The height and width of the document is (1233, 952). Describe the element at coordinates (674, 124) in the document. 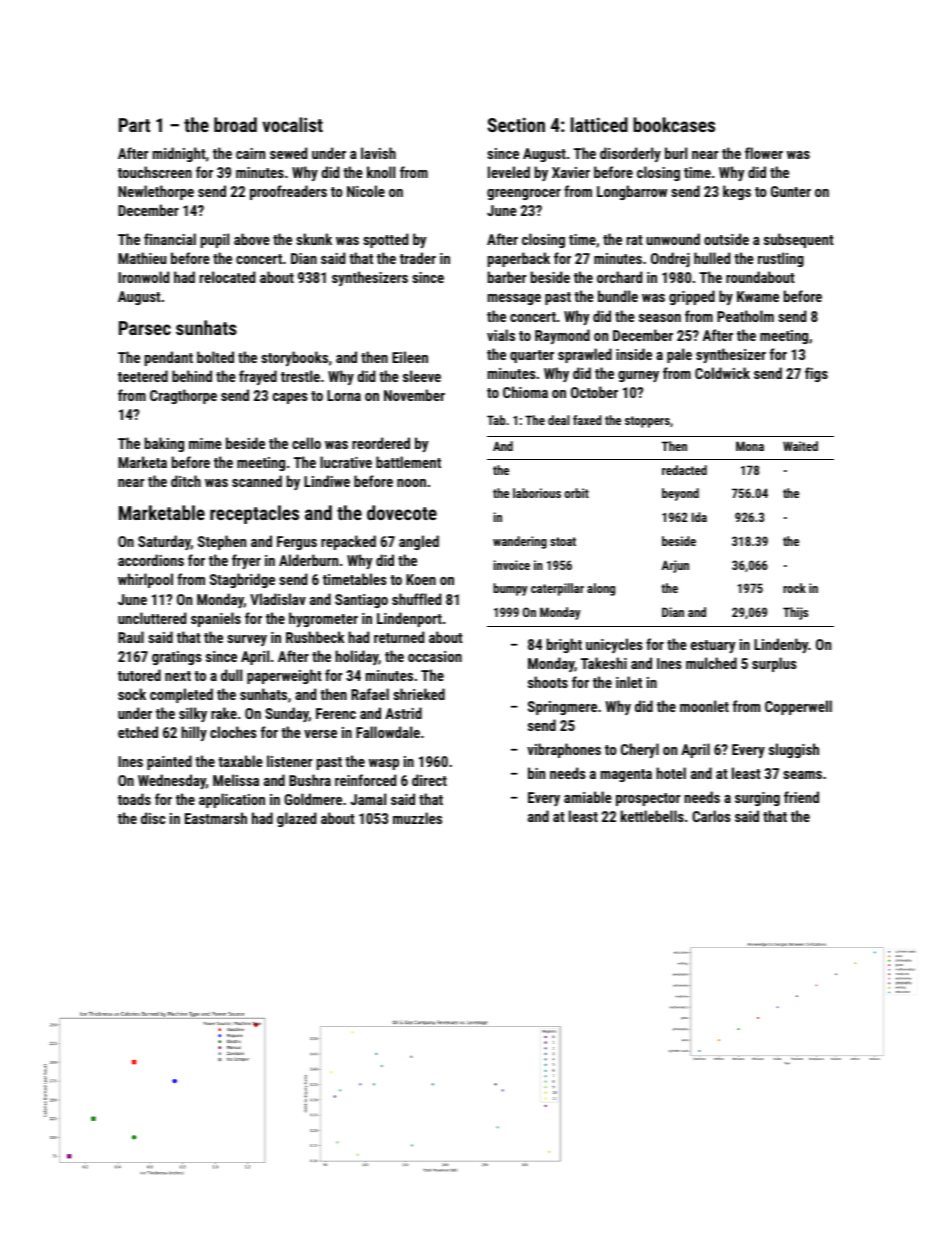

I see `bookcases` at that location.
